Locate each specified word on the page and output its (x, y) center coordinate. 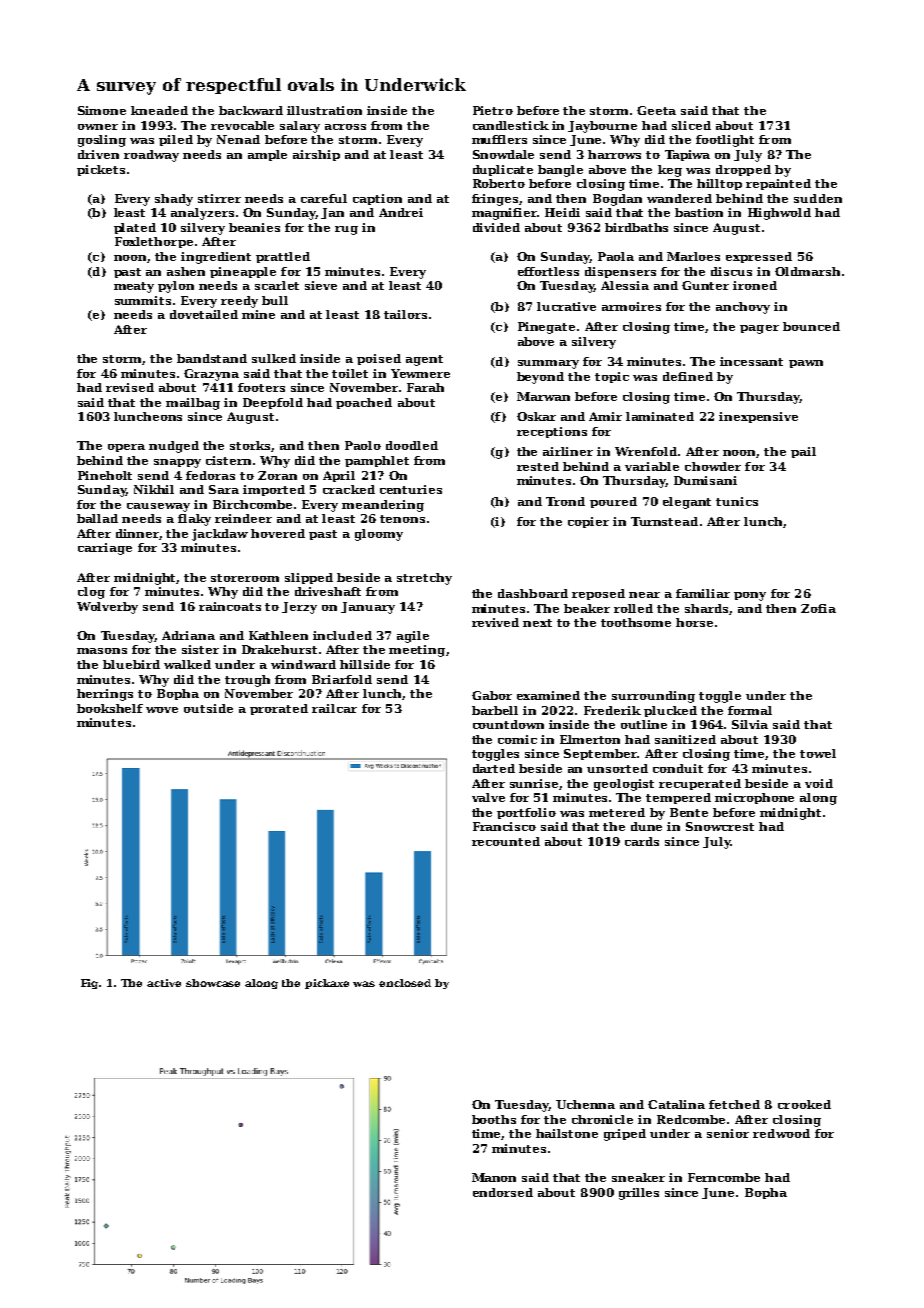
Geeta (656, 110)
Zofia (818, 608)
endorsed (503, 1192)
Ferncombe (724, 1177)
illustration (324, 110)
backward (251, 110)
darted (494, 768)
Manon (494, 1177)
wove (162, 710)
